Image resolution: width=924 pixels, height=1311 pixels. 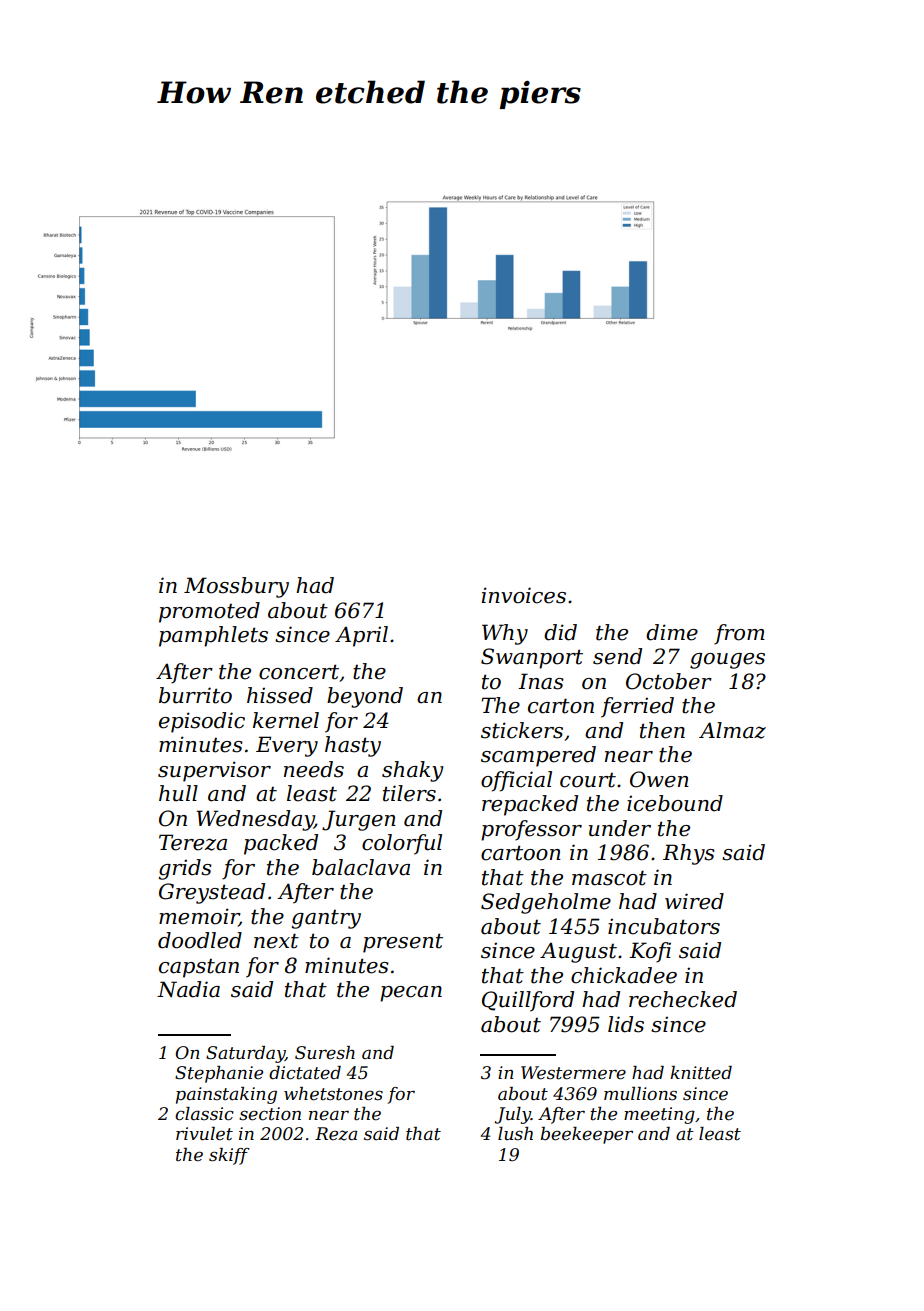 What do you see at coordinates (229, 1156) in the screenshot?
I see `skiff` at bounding box center [229, 1156].
